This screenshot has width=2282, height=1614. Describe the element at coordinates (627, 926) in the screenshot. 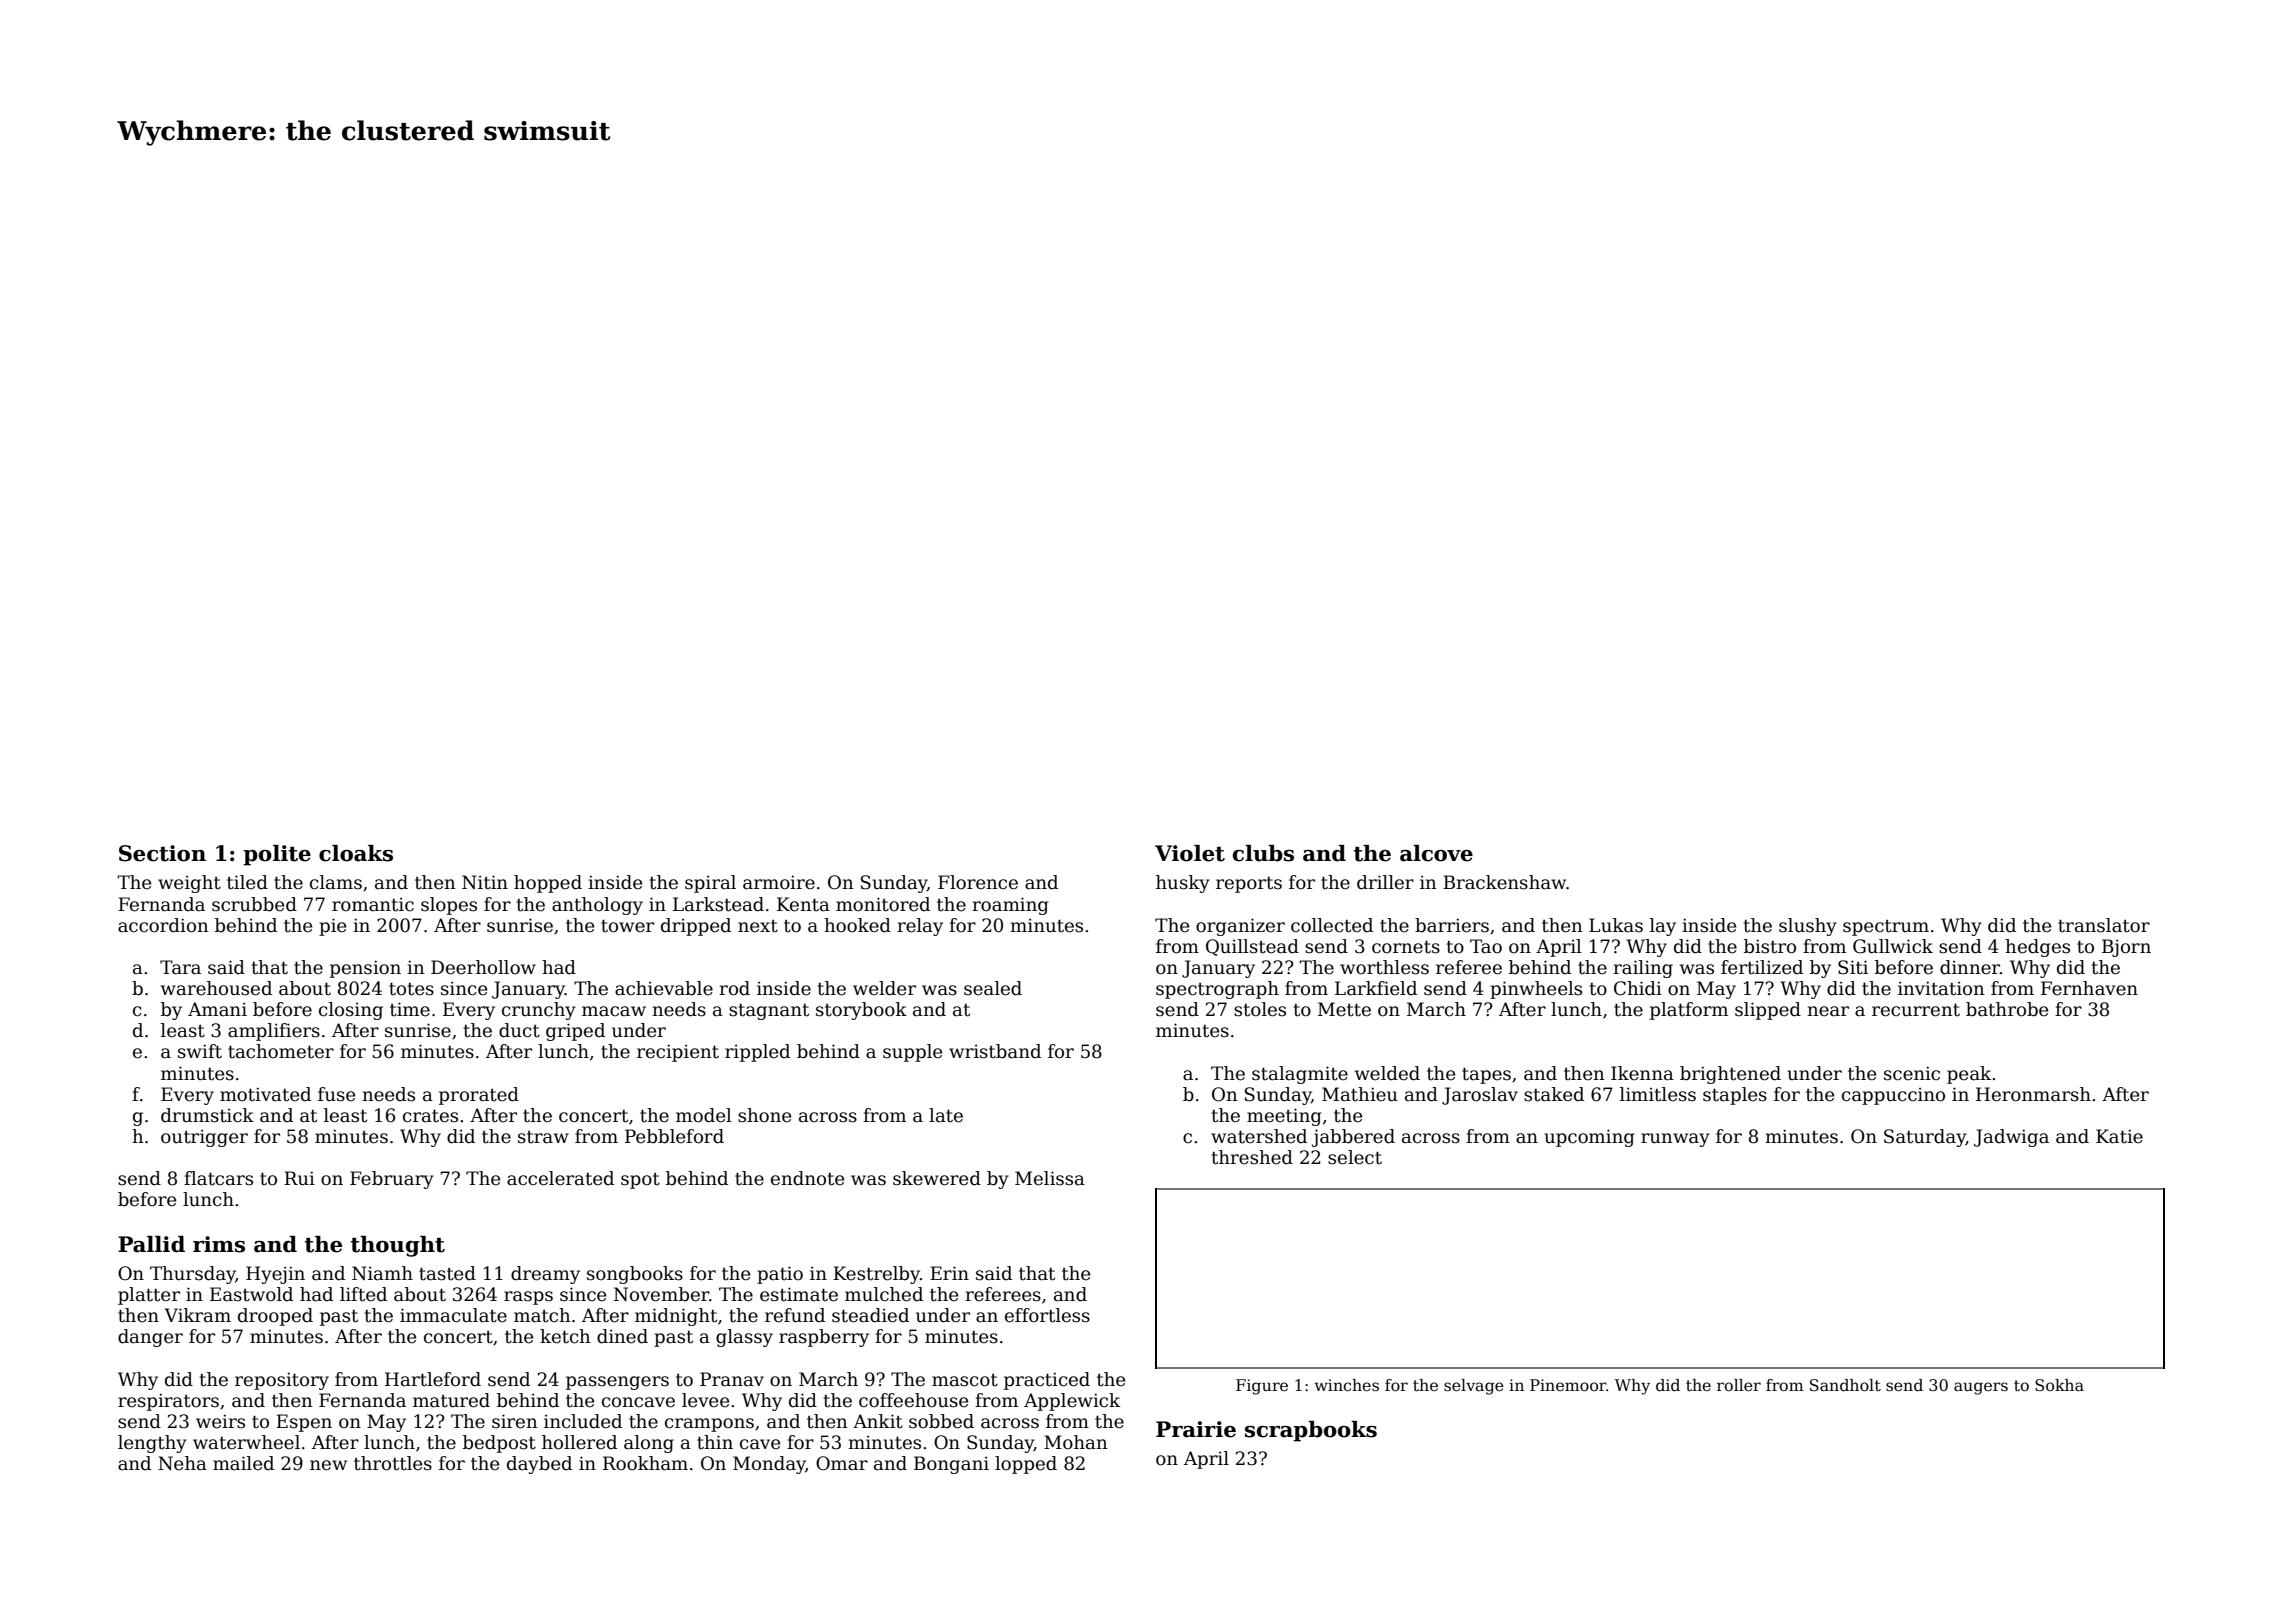

I see `tower` at that location.
